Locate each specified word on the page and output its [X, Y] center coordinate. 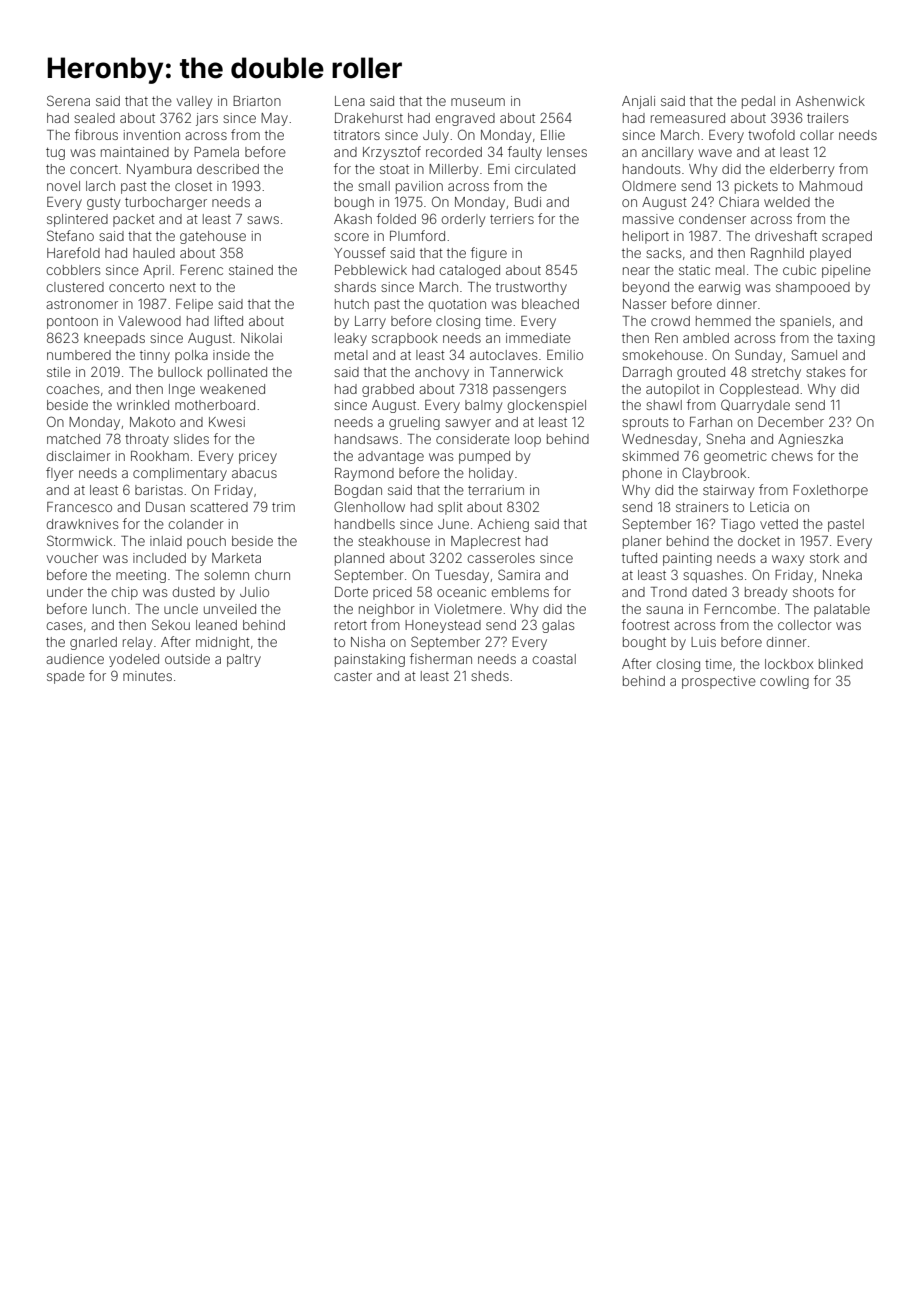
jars [207, 119]
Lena [350, 101]
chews [792, 456]
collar [817, 135]
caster [353, 676]
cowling [784, 682]
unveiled [230, 609]
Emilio [565, 355]
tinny [155, 356]
